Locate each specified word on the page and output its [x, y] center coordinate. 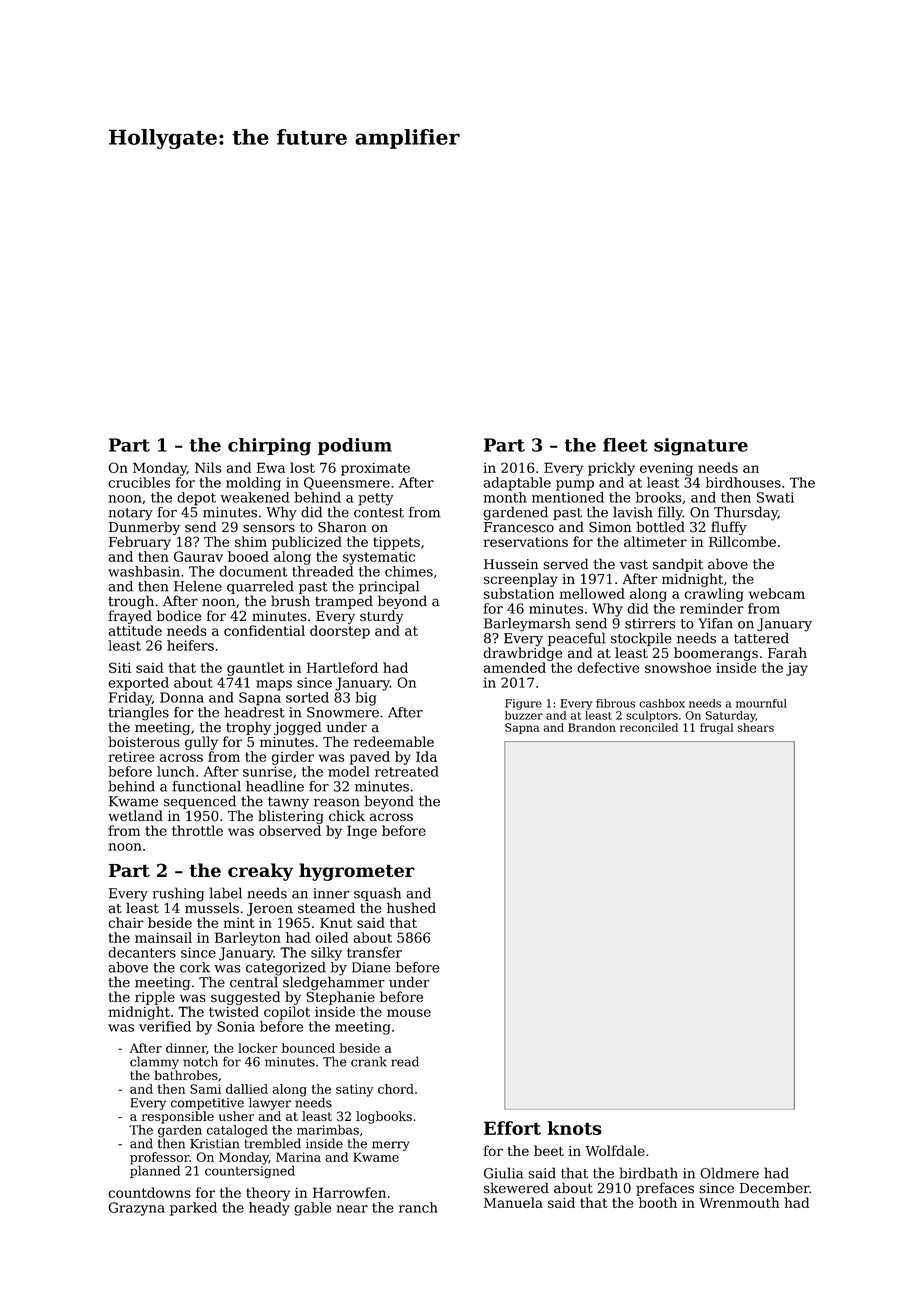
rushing [178, 894]
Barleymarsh [527, 625]
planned [155, 1171]
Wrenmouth [739, 1202]
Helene [198, 586]
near [352, 1209]
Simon [610, 527]
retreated [407, 771]
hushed [411, 908]
